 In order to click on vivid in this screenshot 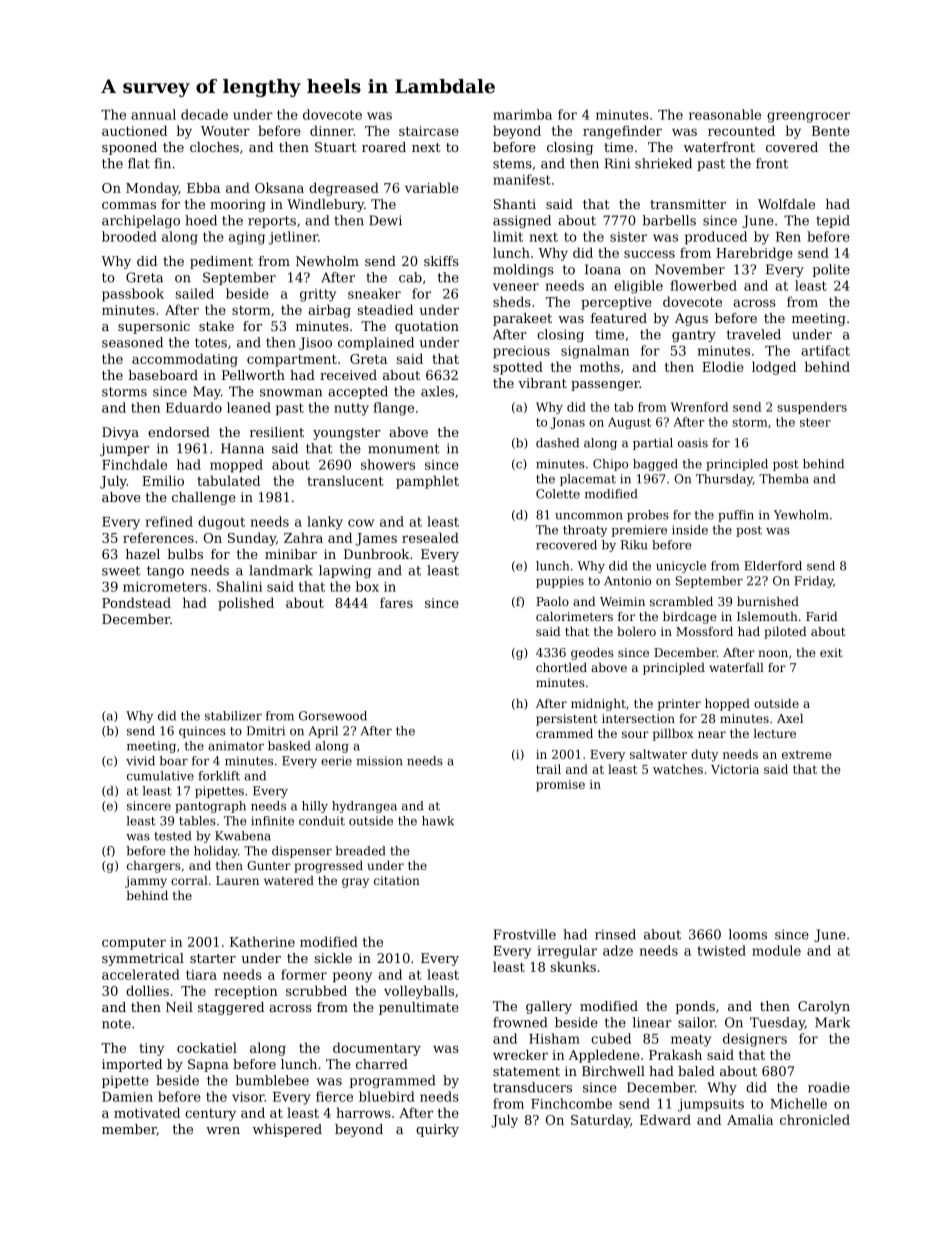, I will do `click(140, 761)`.
